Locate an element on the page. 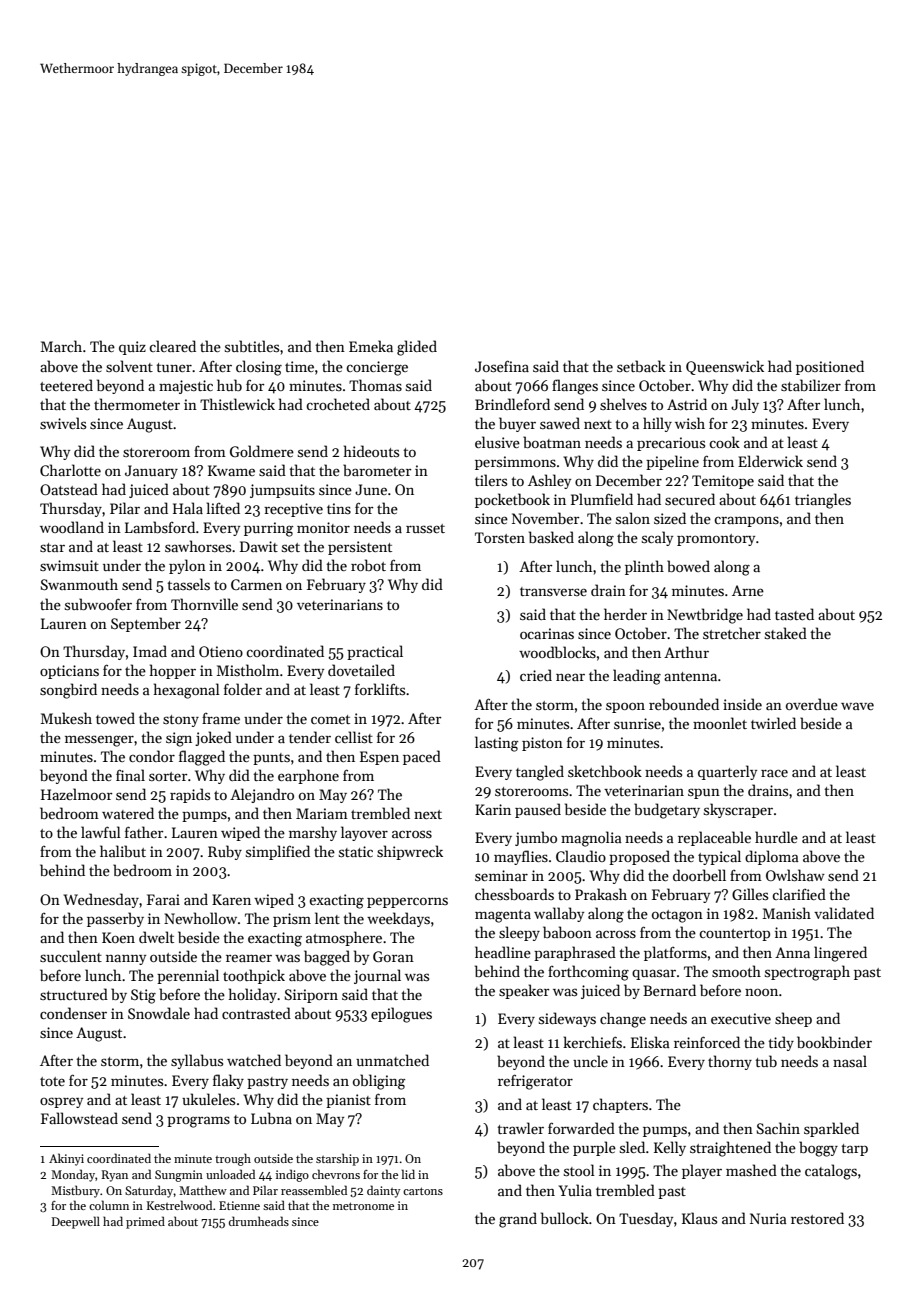 Image resolution: width=924 pixels, height=1308 pixels. Yulia is located at coordinates (575, 1190).
